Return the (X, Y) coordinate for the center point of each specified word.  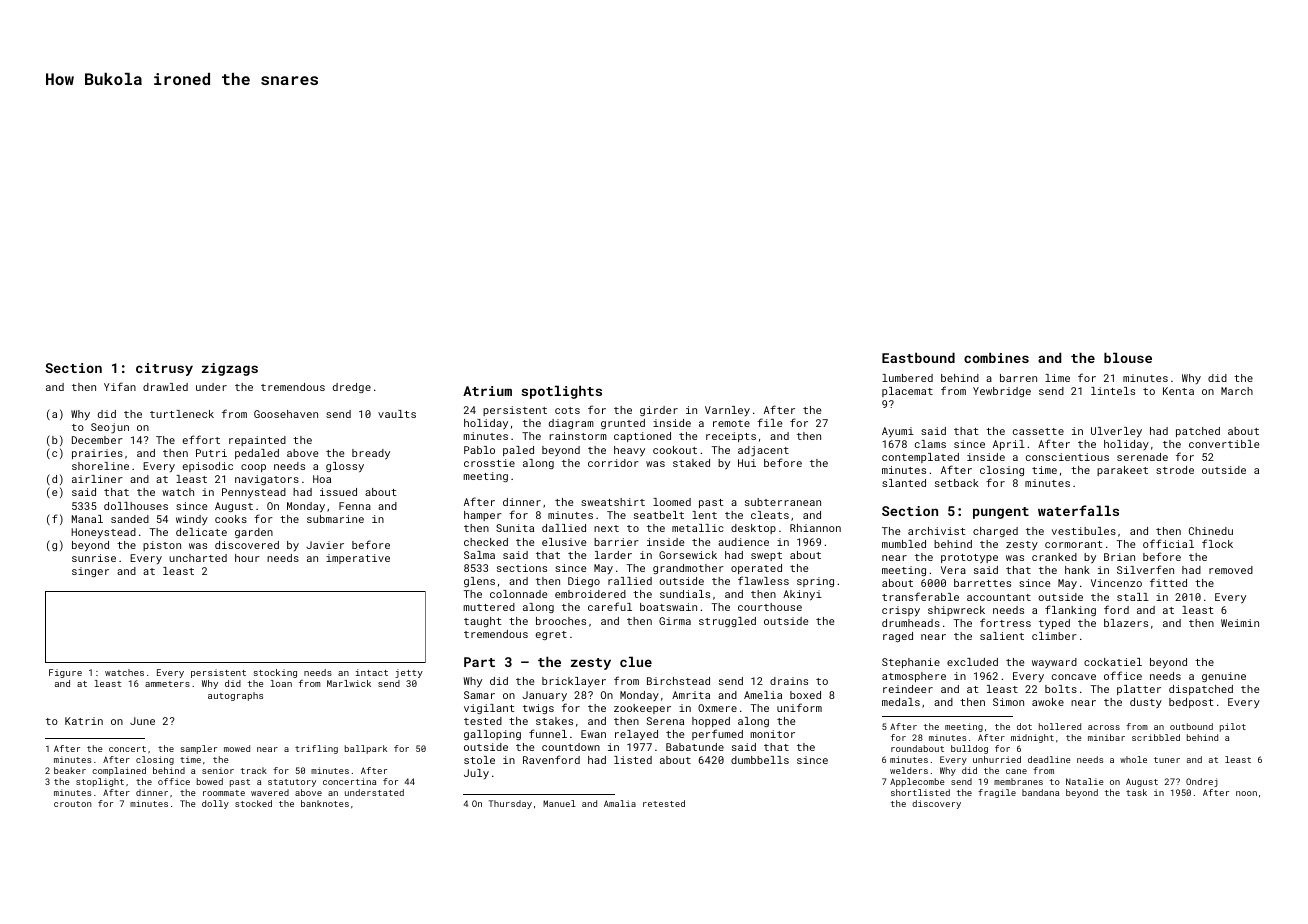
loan (281, 683)
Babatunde (695, 747)
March (1237, 391)
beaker (70, 770)
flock (1217, 543)
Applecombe (917, 782)
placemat (907, 392)
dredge (352, 388)
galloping (492, 735)
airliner (97, 479)
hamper (483, 516)
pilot (1233, 727)
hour (247, 558)
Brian (1119, 557)
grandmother (688, 569)
